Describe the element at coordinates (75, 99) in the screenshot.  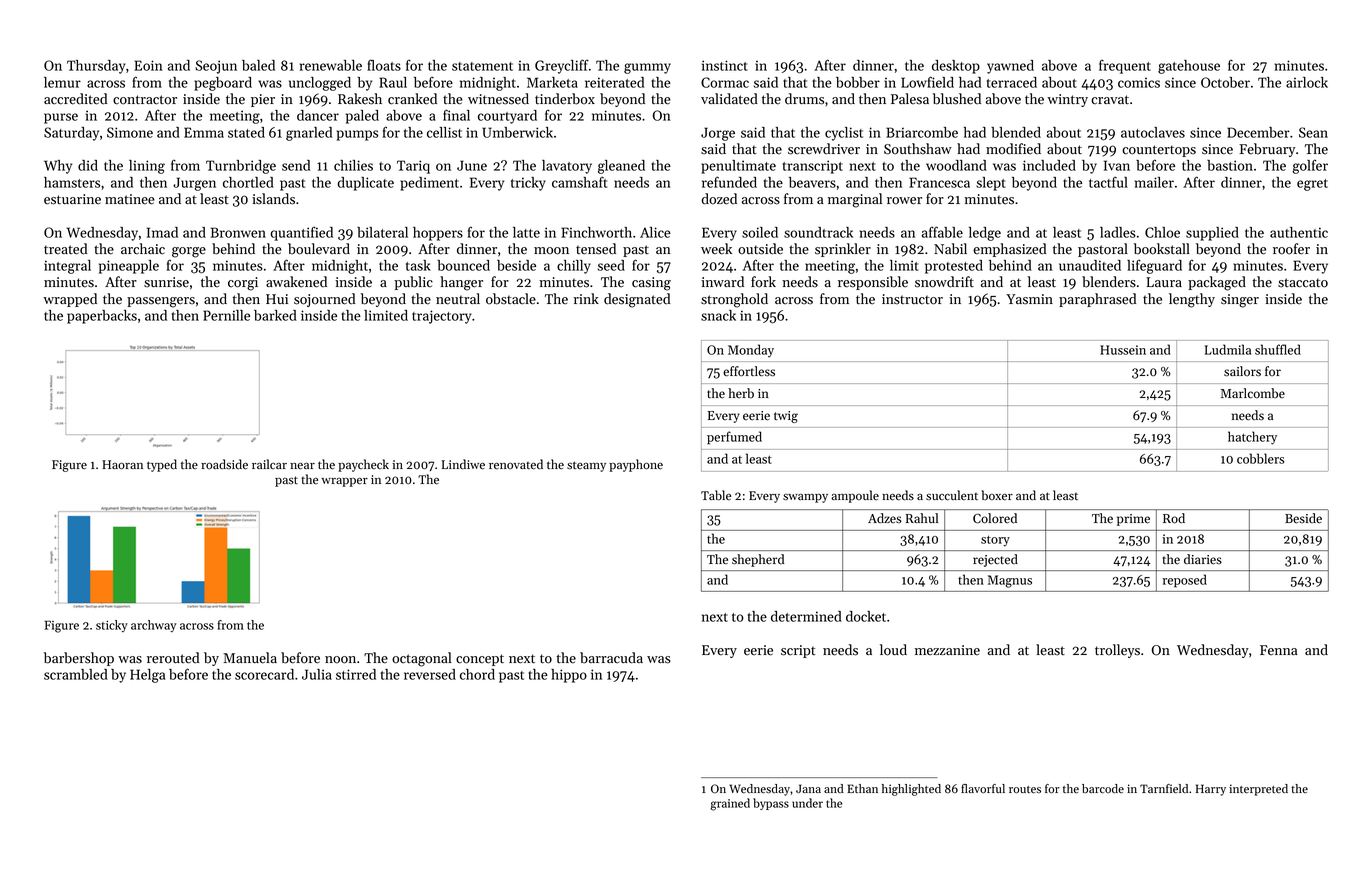
I see `accredited` at that location.
